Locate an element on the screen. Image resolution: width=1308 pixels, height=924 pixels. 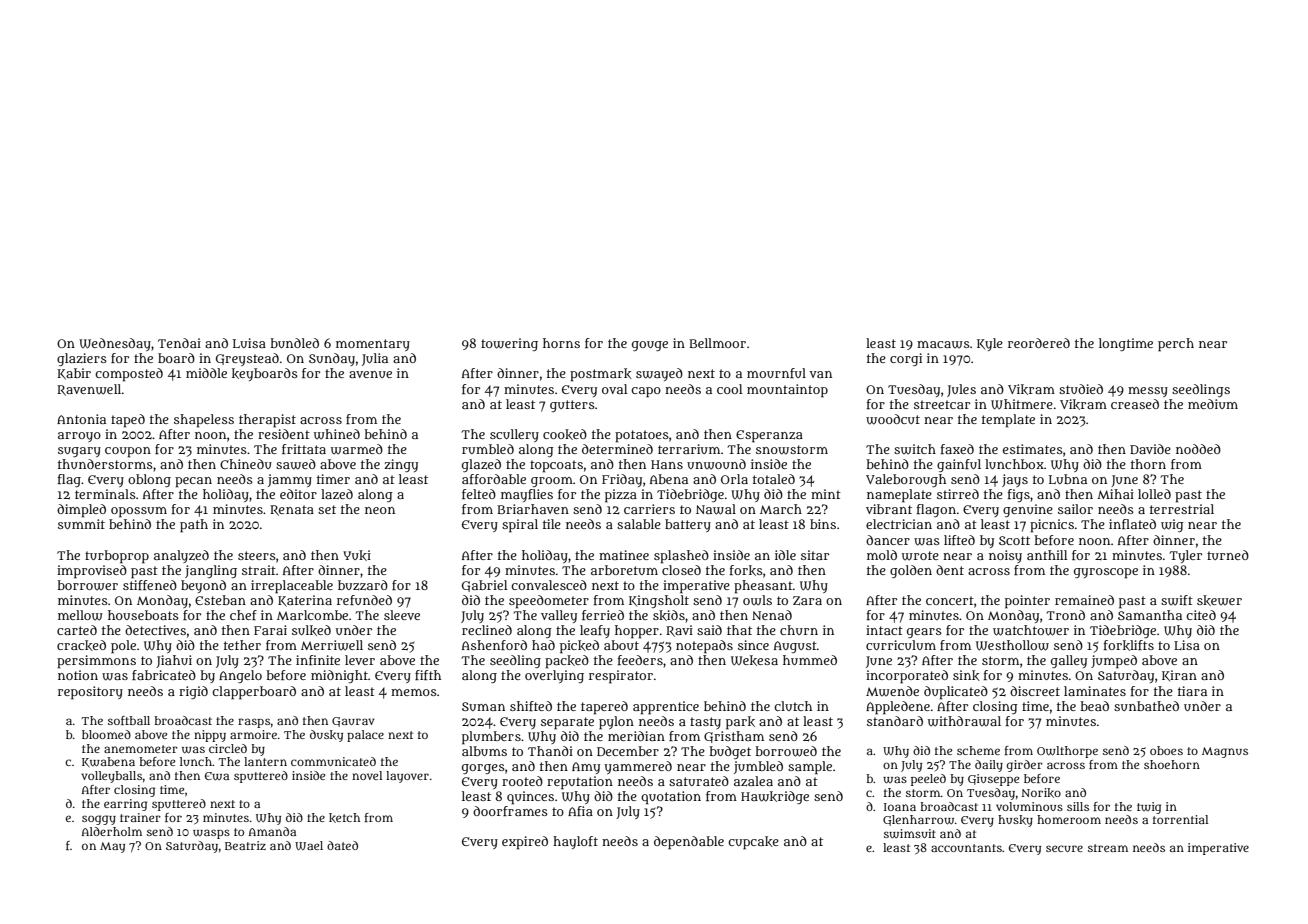
cool is located at coordinates (729, 389).
